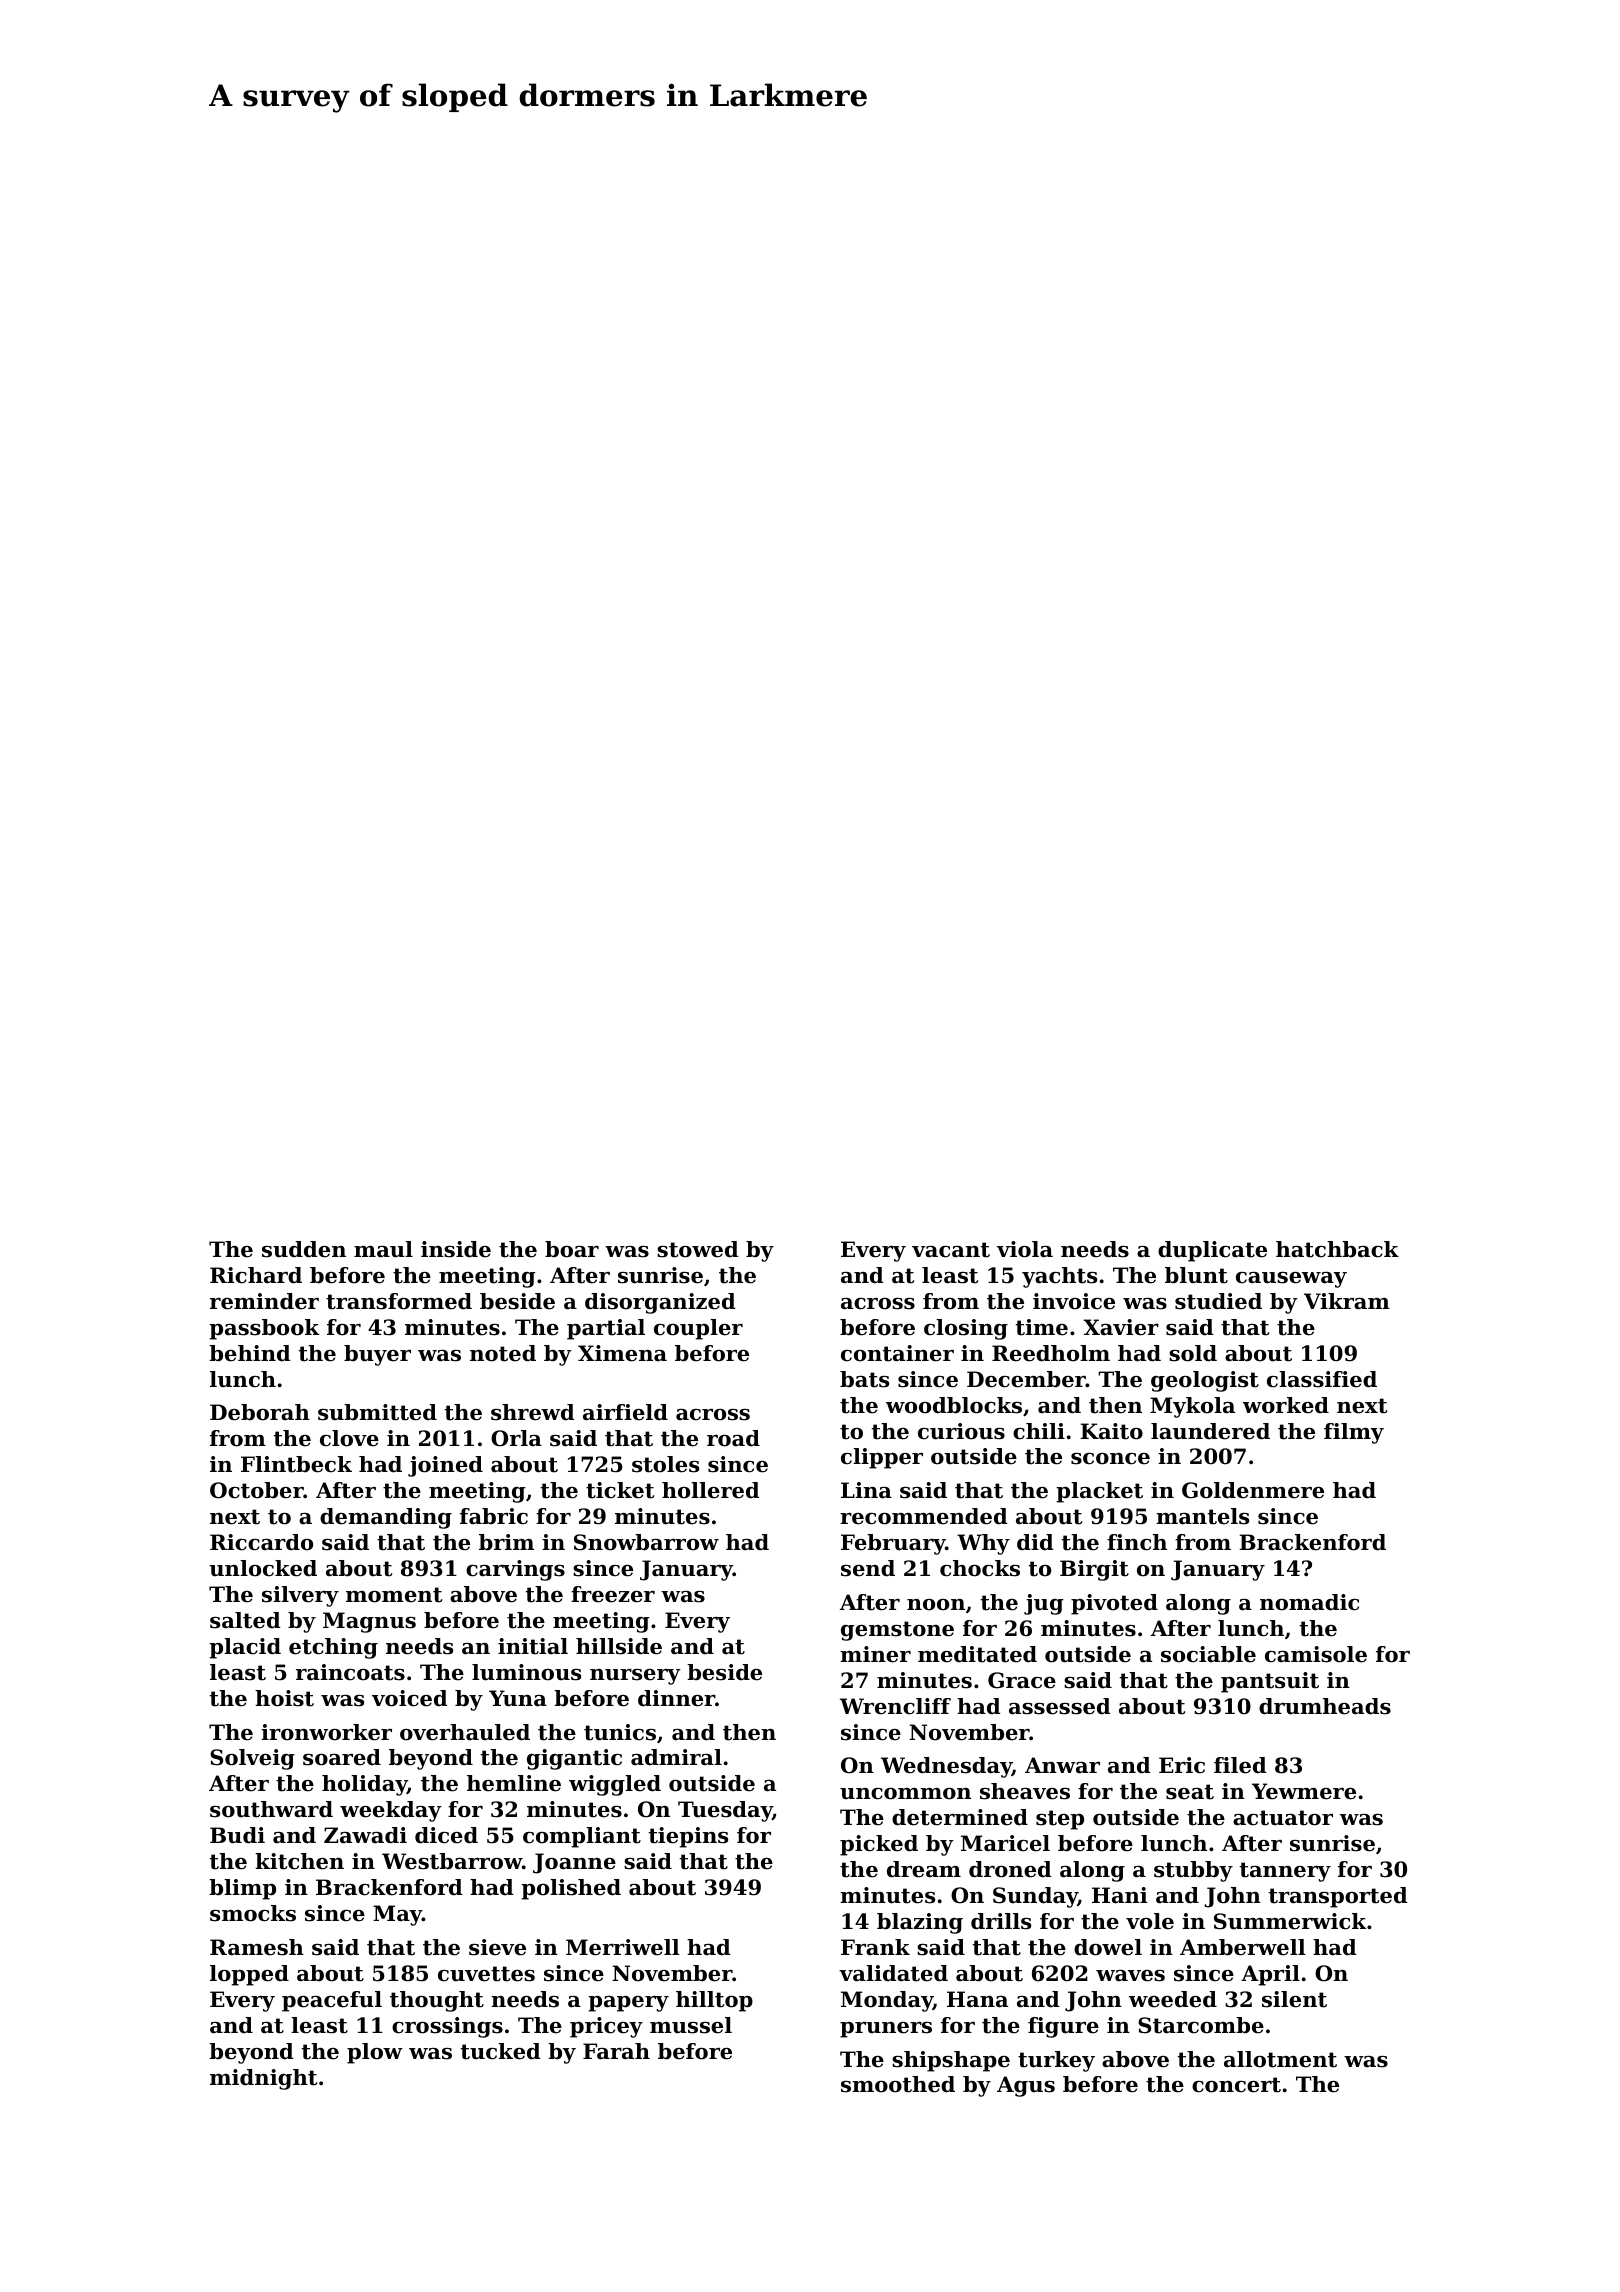 This screenshot has width=1620, height=2292. Describe the element at coordinates (264, 1301) in the screenshot. I see `reminder` at that location.
